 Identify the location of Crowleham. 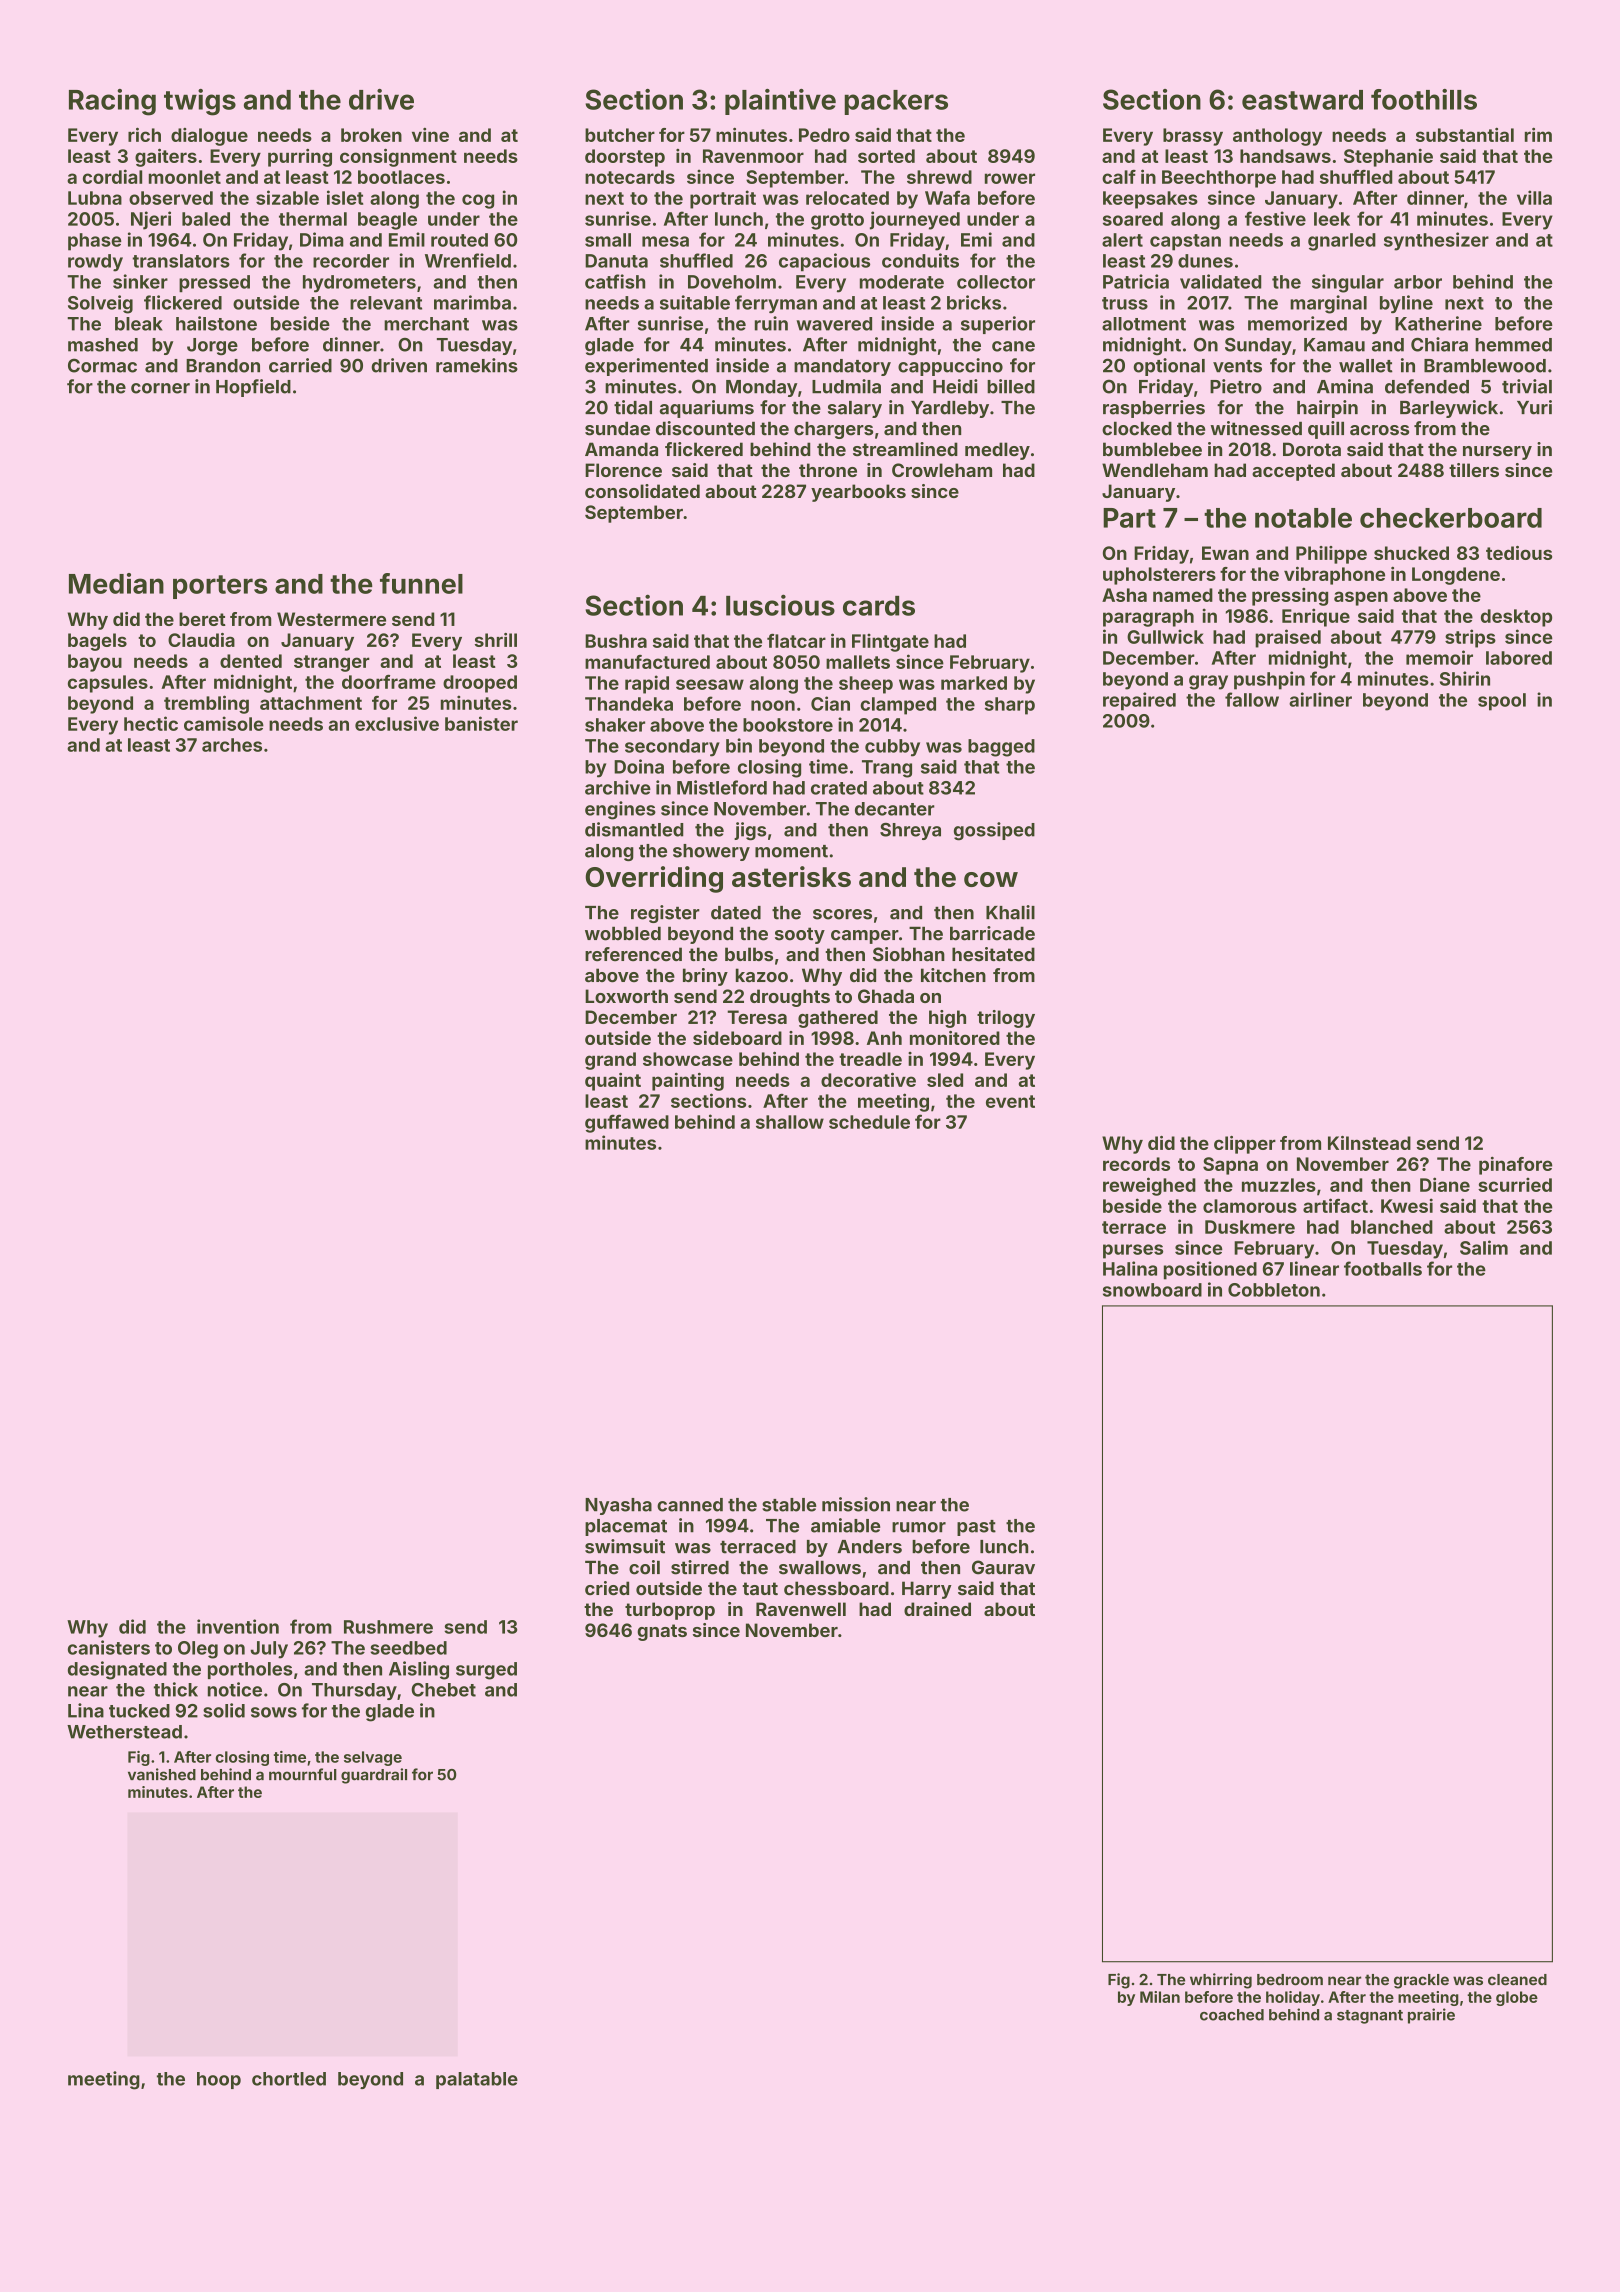
(942, 470).
